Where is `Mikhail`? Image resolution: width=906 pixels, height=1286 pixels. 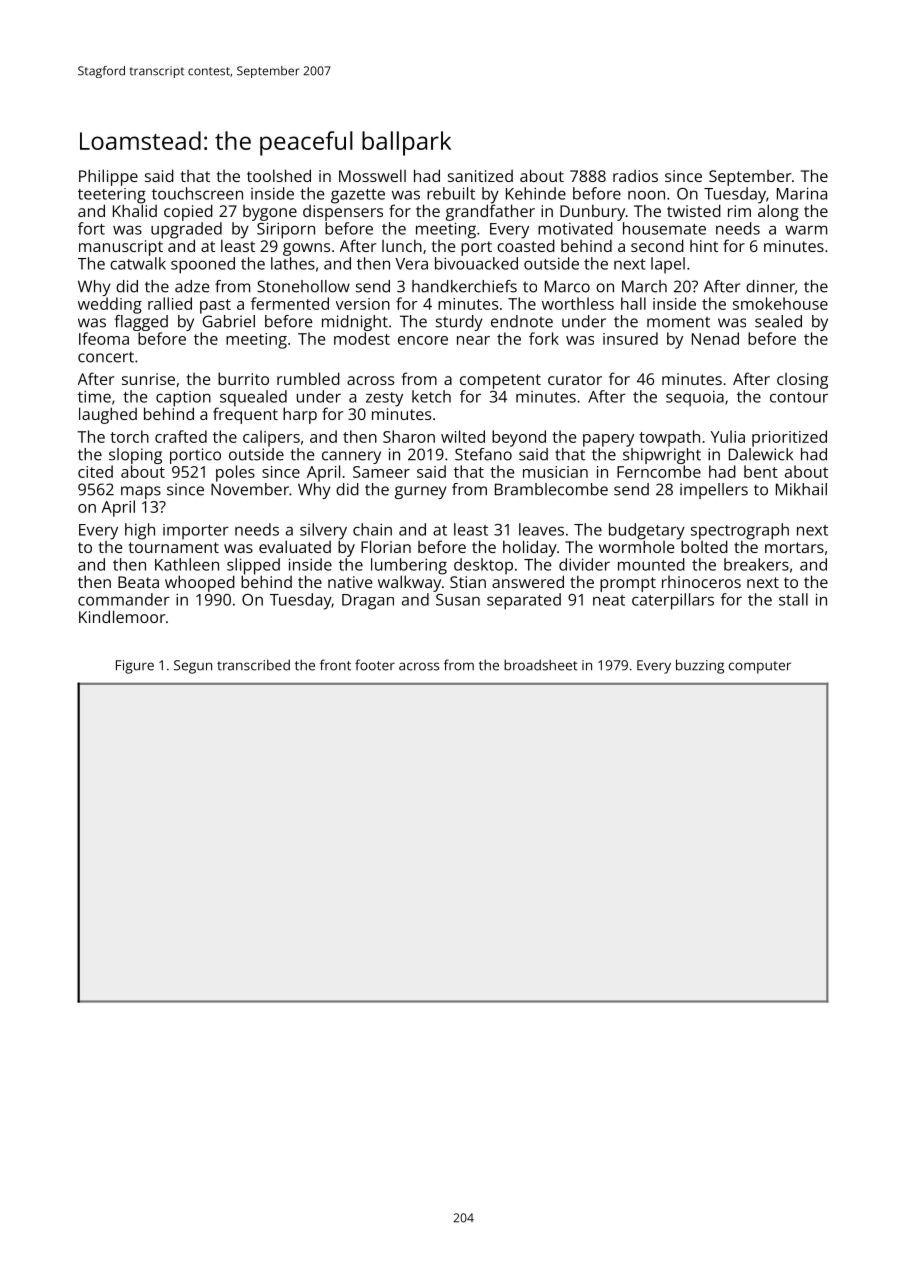 Mikhail is located at coordinates (801, 489).
